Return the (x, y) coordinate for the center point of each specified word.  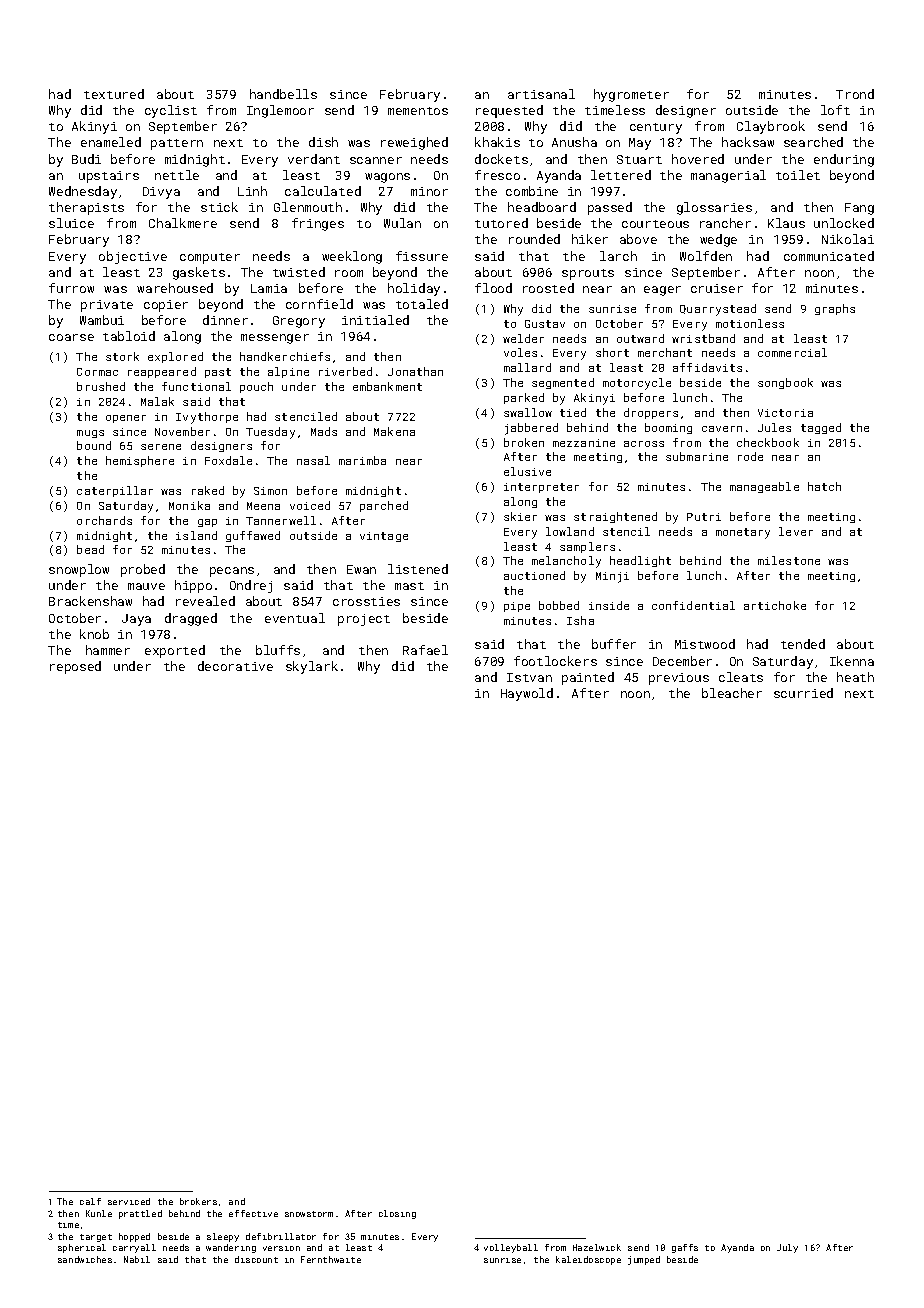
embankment (387, 386)
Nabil (137, 1259)
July (787, 1248)
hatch (824, 486)
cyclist (171, 111)
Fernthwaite (331, 1259)
